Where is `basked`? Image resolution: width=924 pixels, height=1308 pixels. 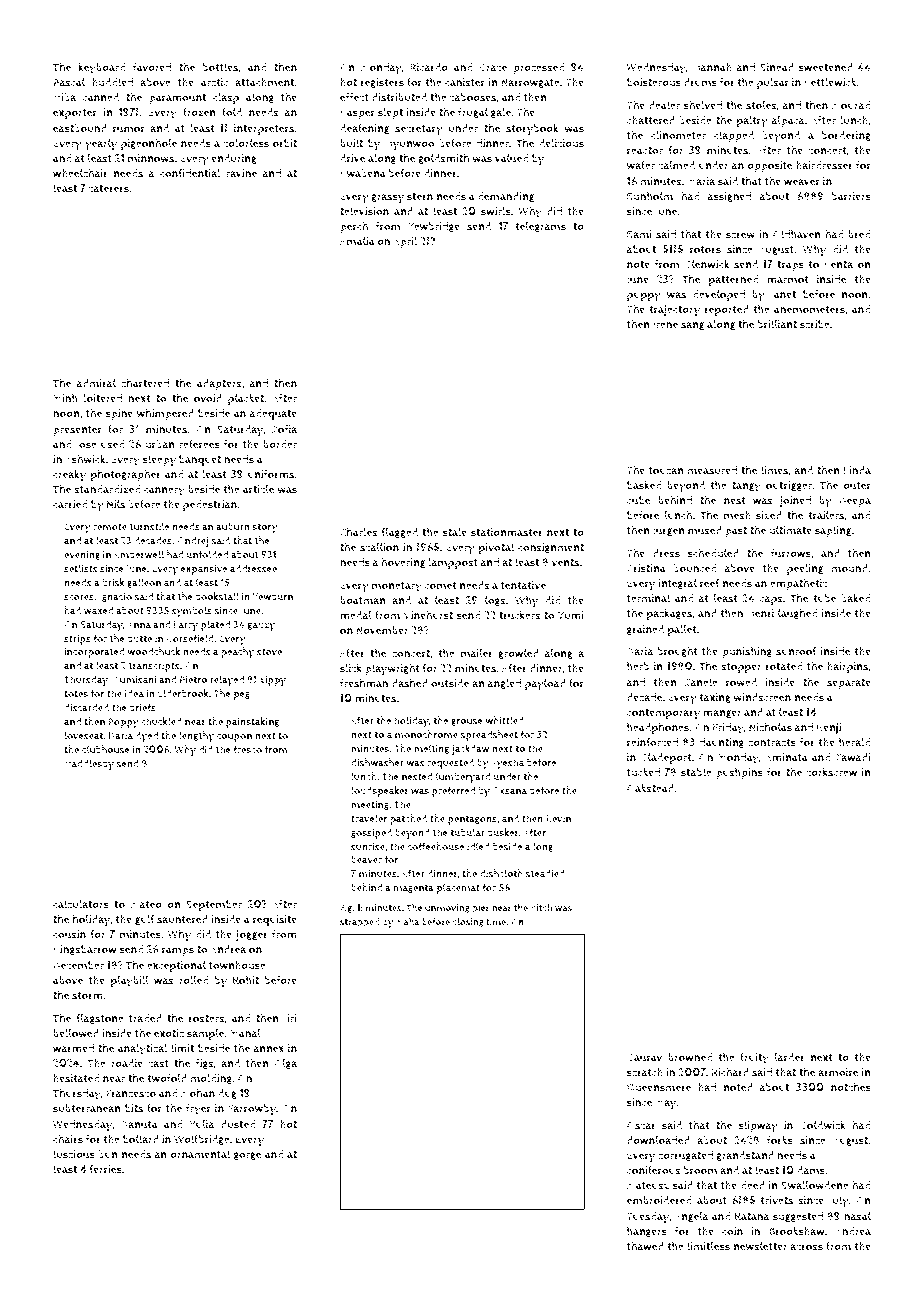
basked is located at coordinates (644, 485).
